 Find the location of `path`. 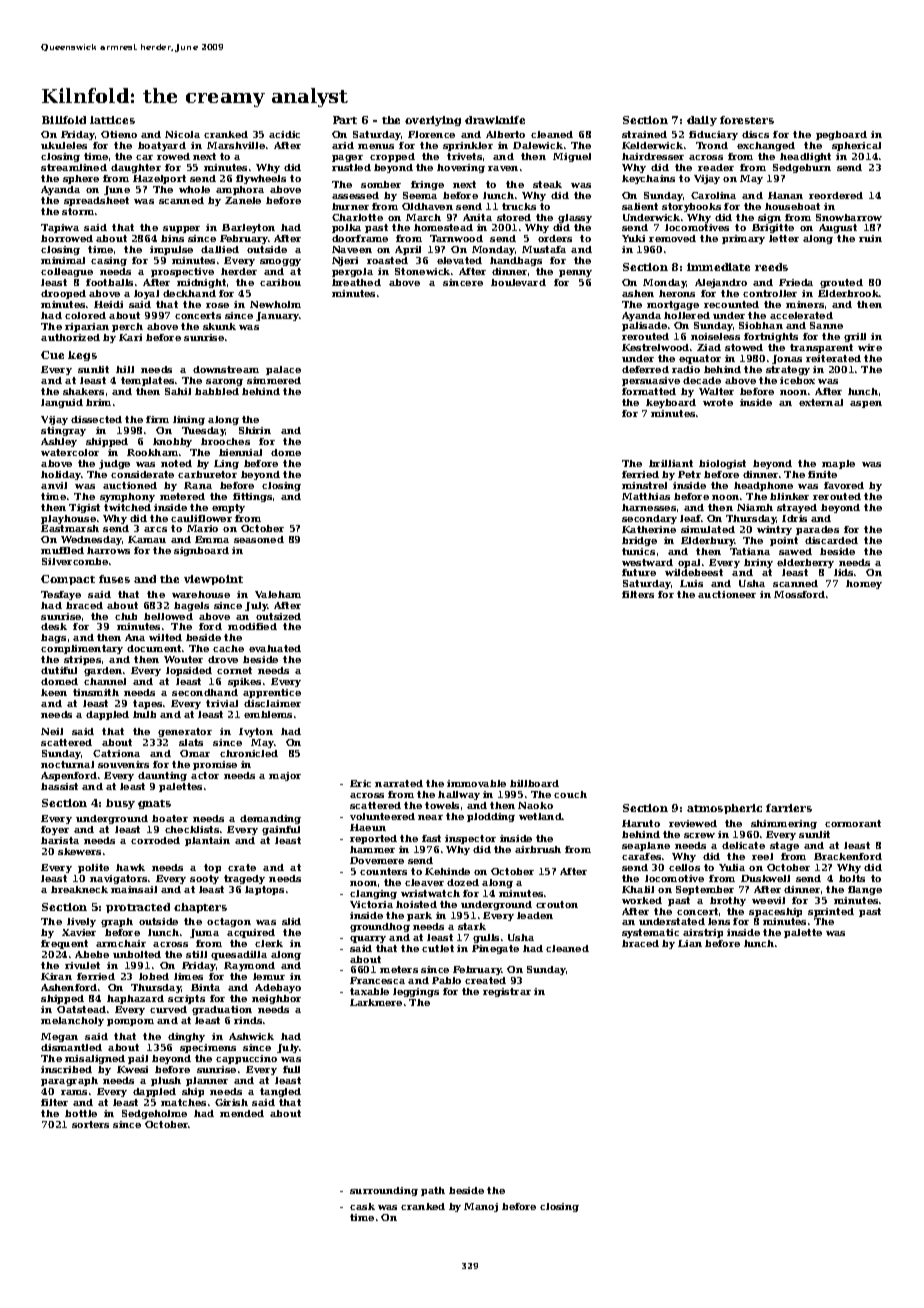

path is located at coordinates (433, 1191).
